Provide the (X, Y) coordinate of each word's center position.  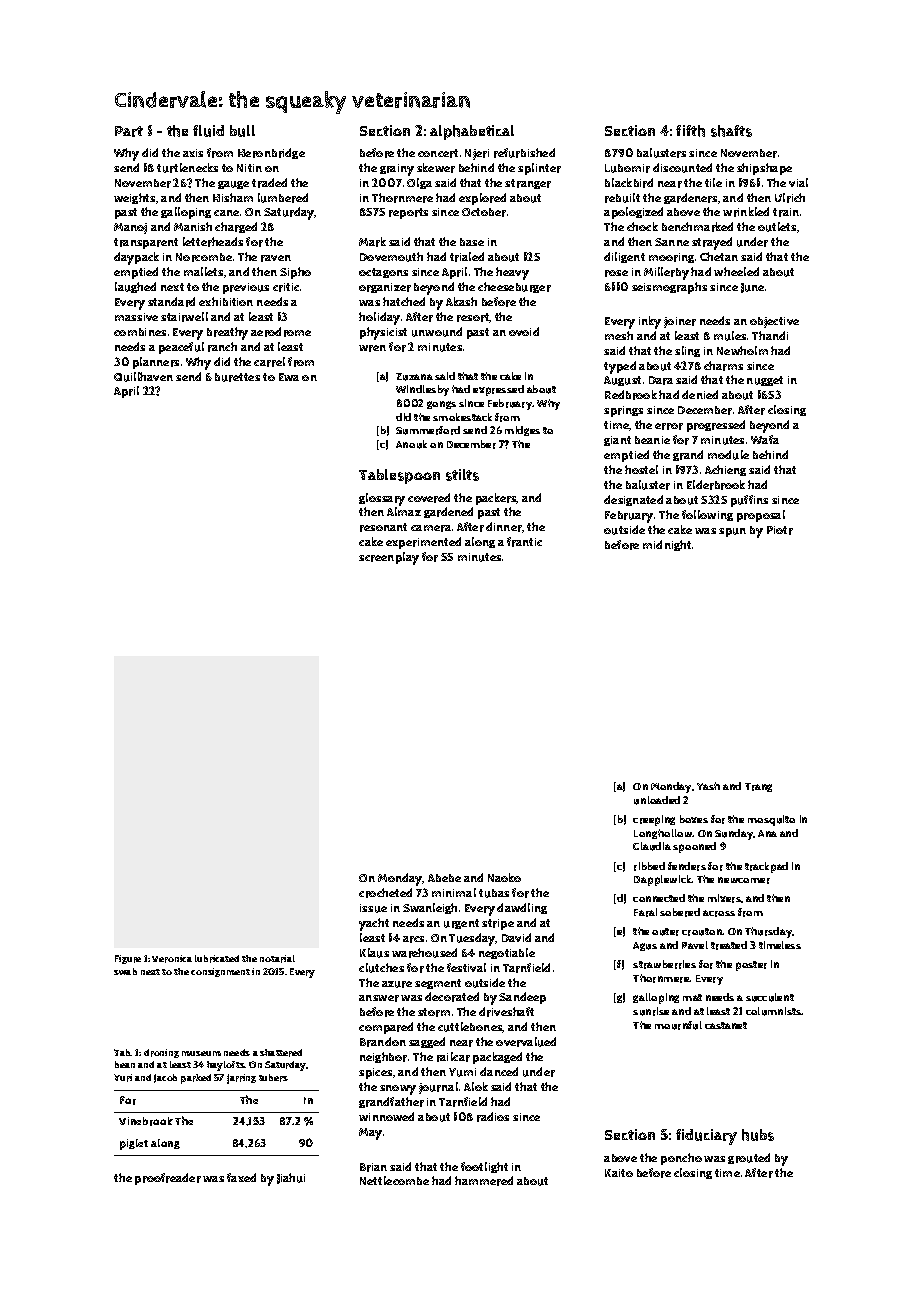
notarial (277, 959)
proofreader (168, 1179)
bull (242, 131)
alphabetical (472, 132)
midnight (667, 545)
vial (798, 182)
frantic (524, 542)
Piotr (780, 530)
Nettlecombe (394, 1180)
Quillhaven (143, 377)
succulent (770, 997)
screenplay (389, 558)
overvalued (526, 1042)
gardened (448, 512)
